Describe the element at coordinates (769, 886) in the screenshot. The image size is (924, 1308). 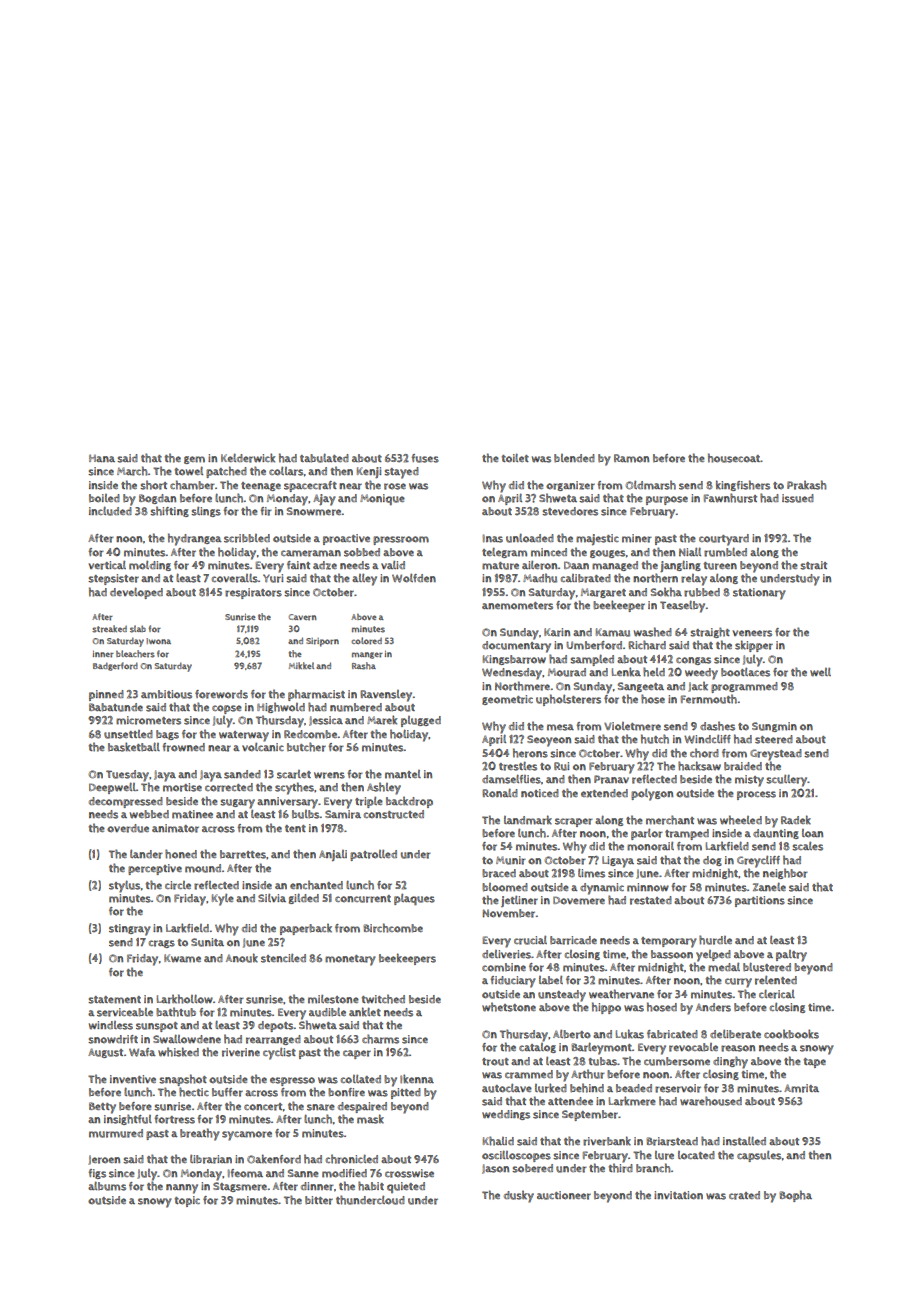
I see `Zanele` at that location.
